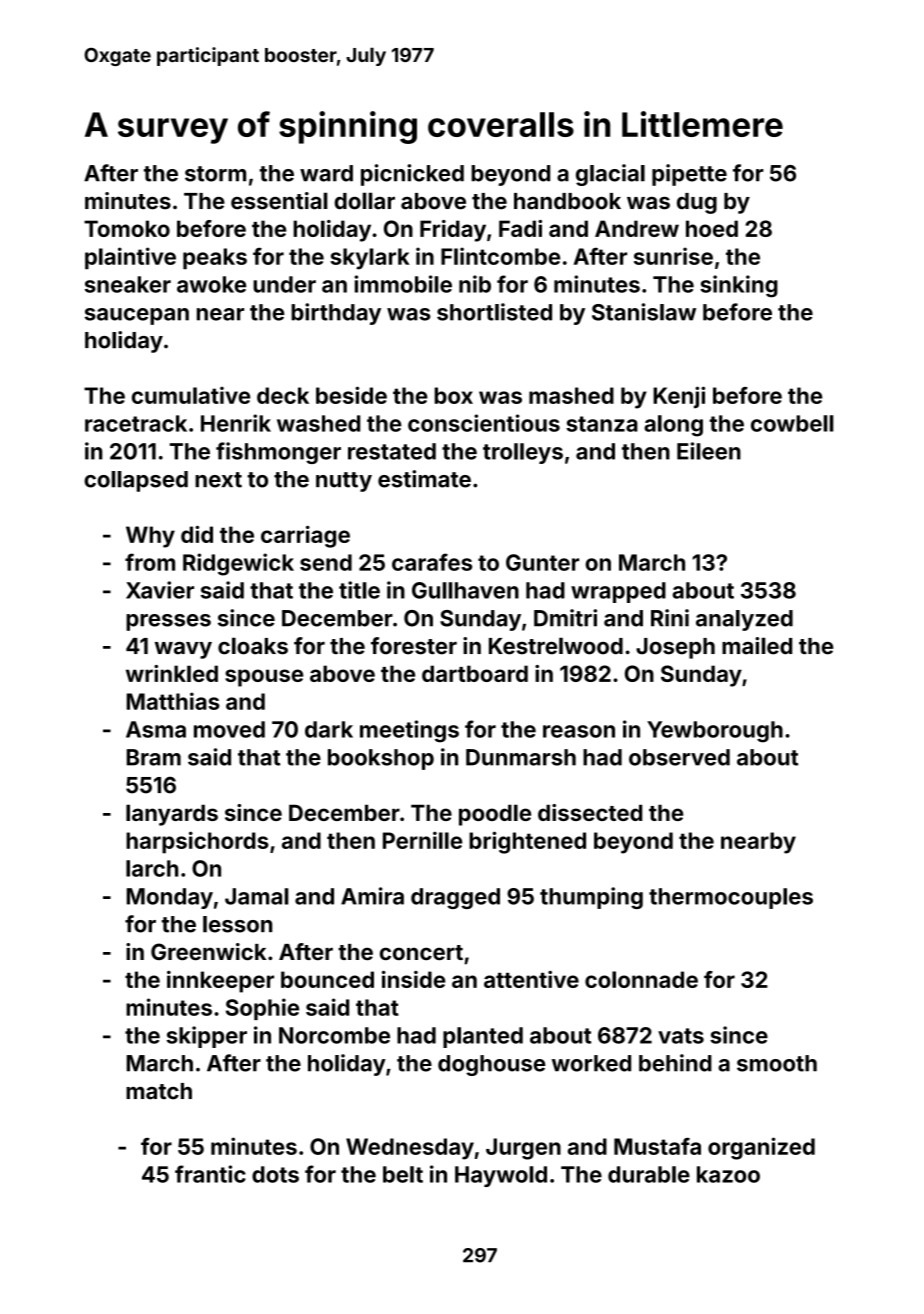 Image resolution: width=924 pixels, height=1314 pixels. Describe the element at coordinates (220, 982) in the screenshot. I see `innkeeper` at that location.
